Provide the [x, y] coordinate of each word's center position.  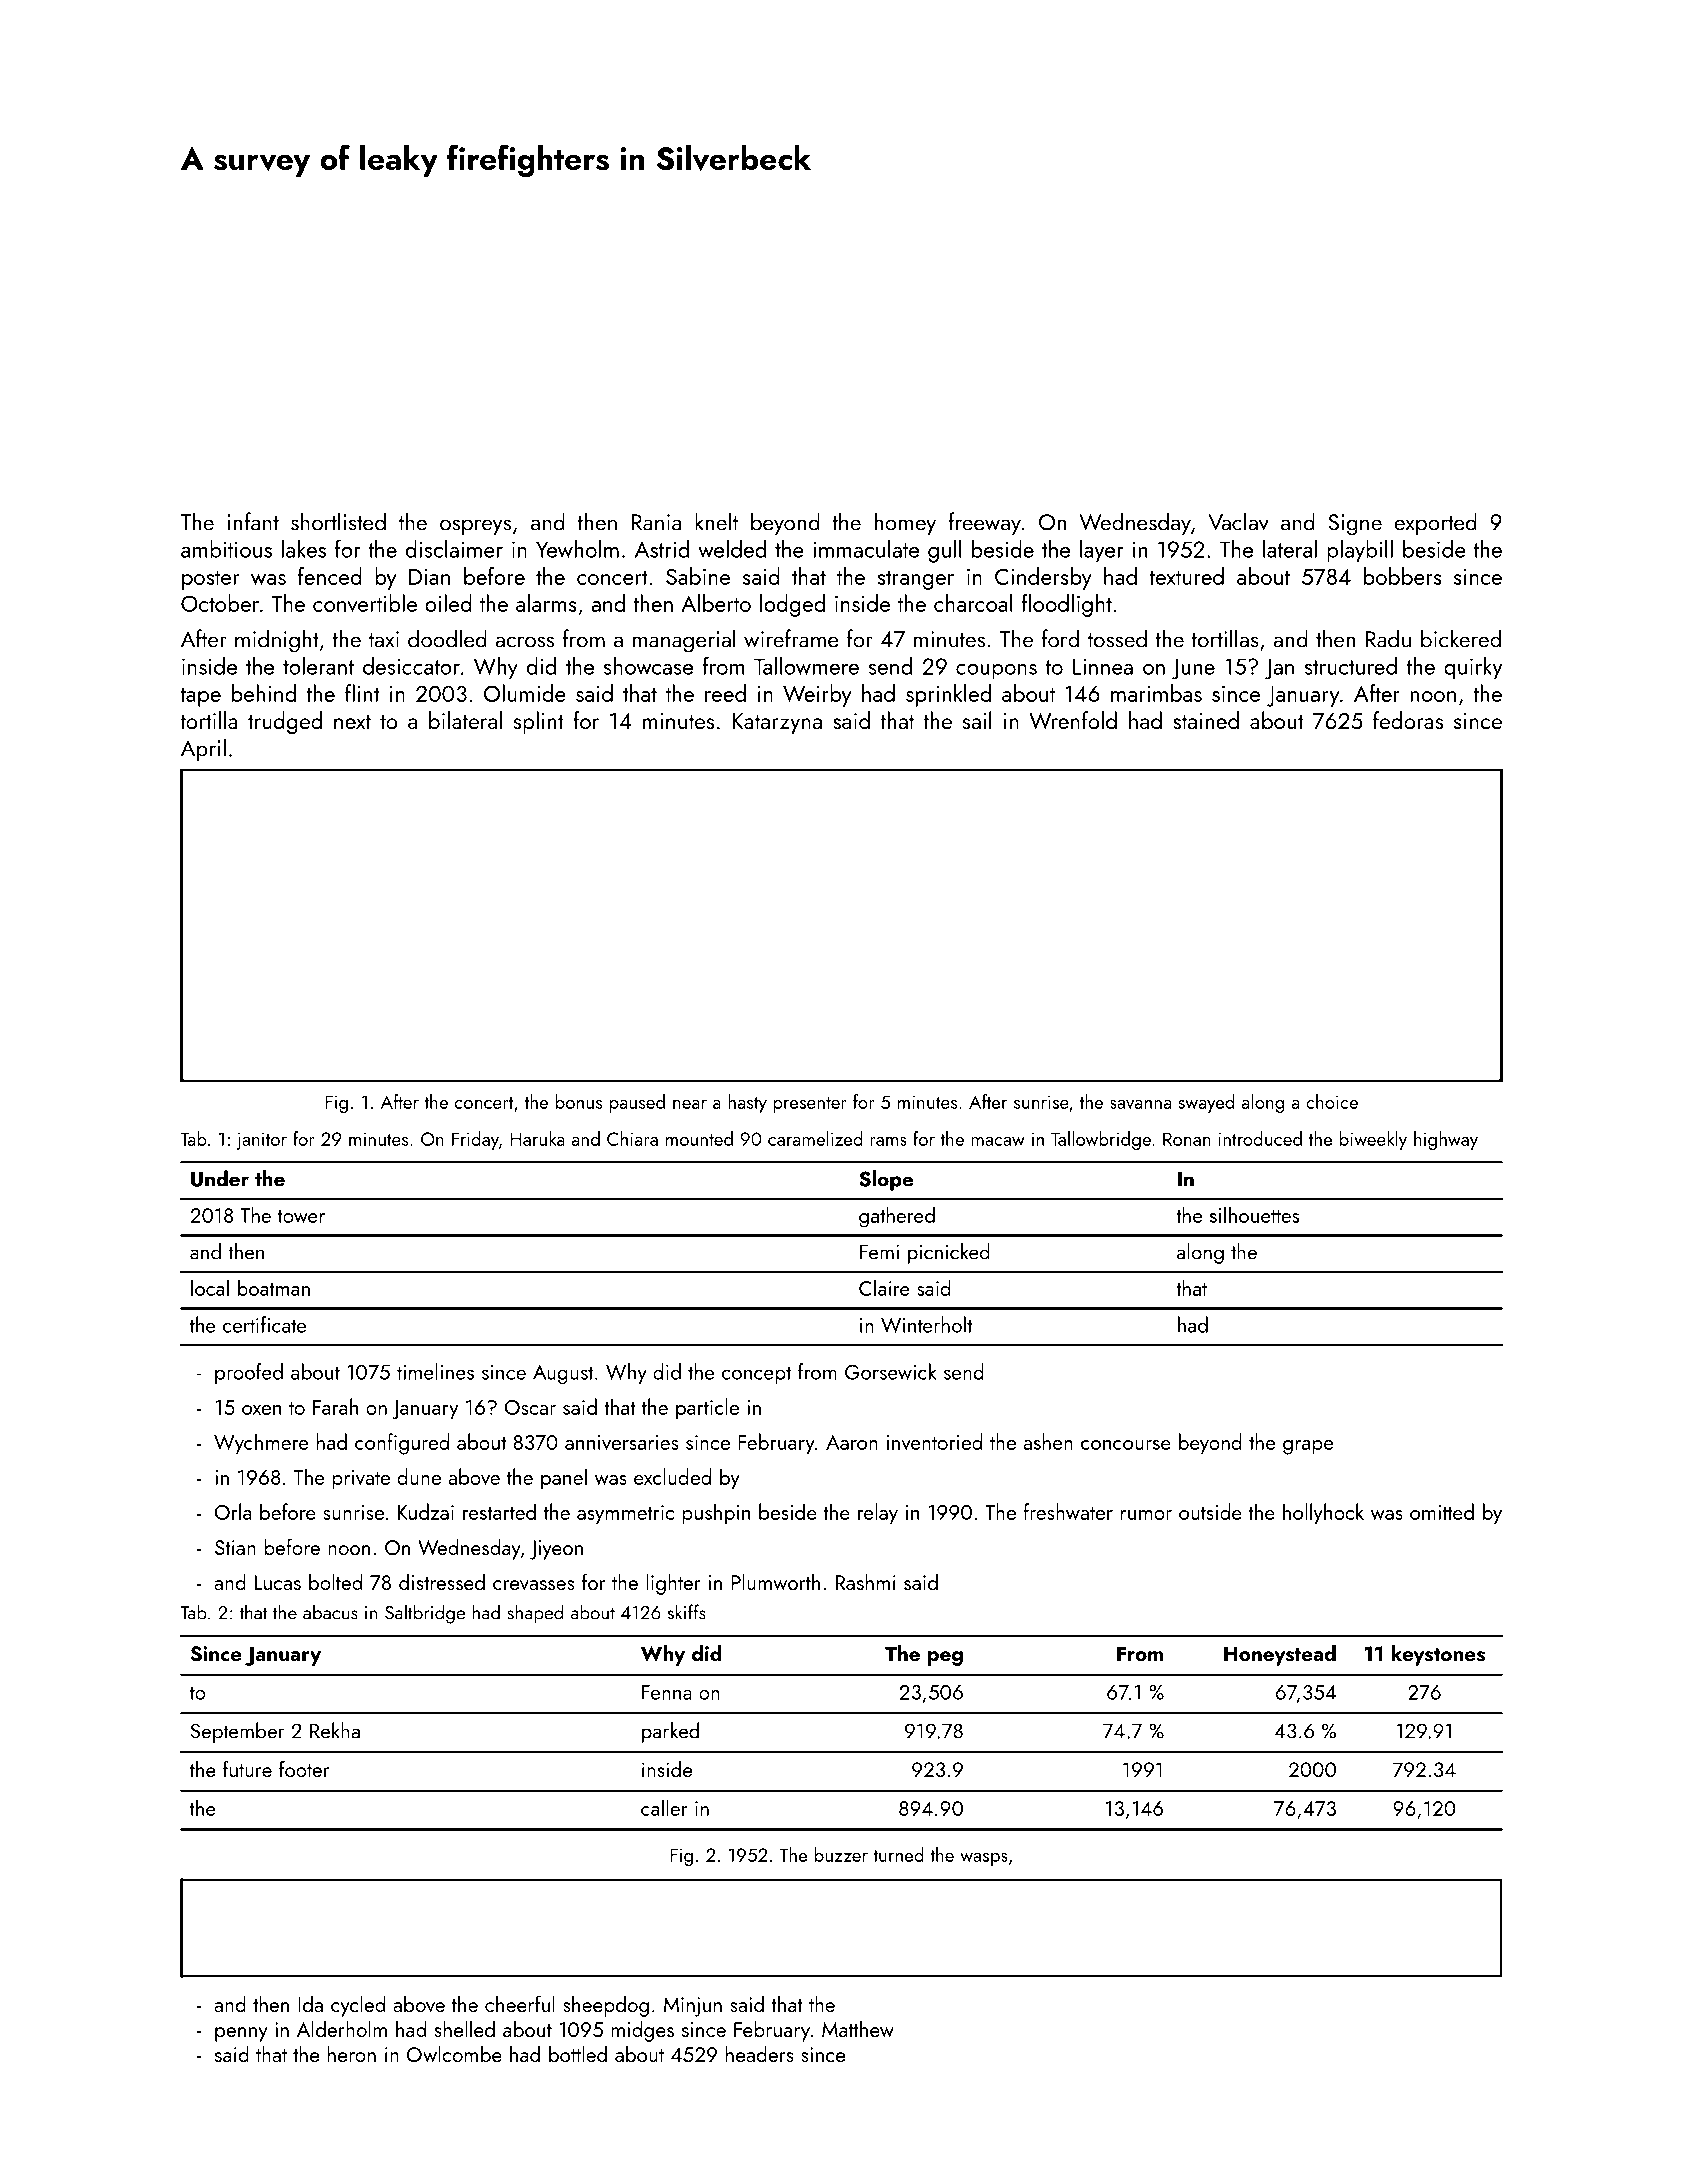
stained [1206, 720]
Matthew [858, 2028]
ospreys [475, 527]
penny [241, 2034]
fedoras [1408, 720]
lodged [792, 605]
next [352, 722]
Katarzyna [777, 723]
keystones [1438, 1655]
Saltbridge [425, 1614]
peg [945, 1658]
